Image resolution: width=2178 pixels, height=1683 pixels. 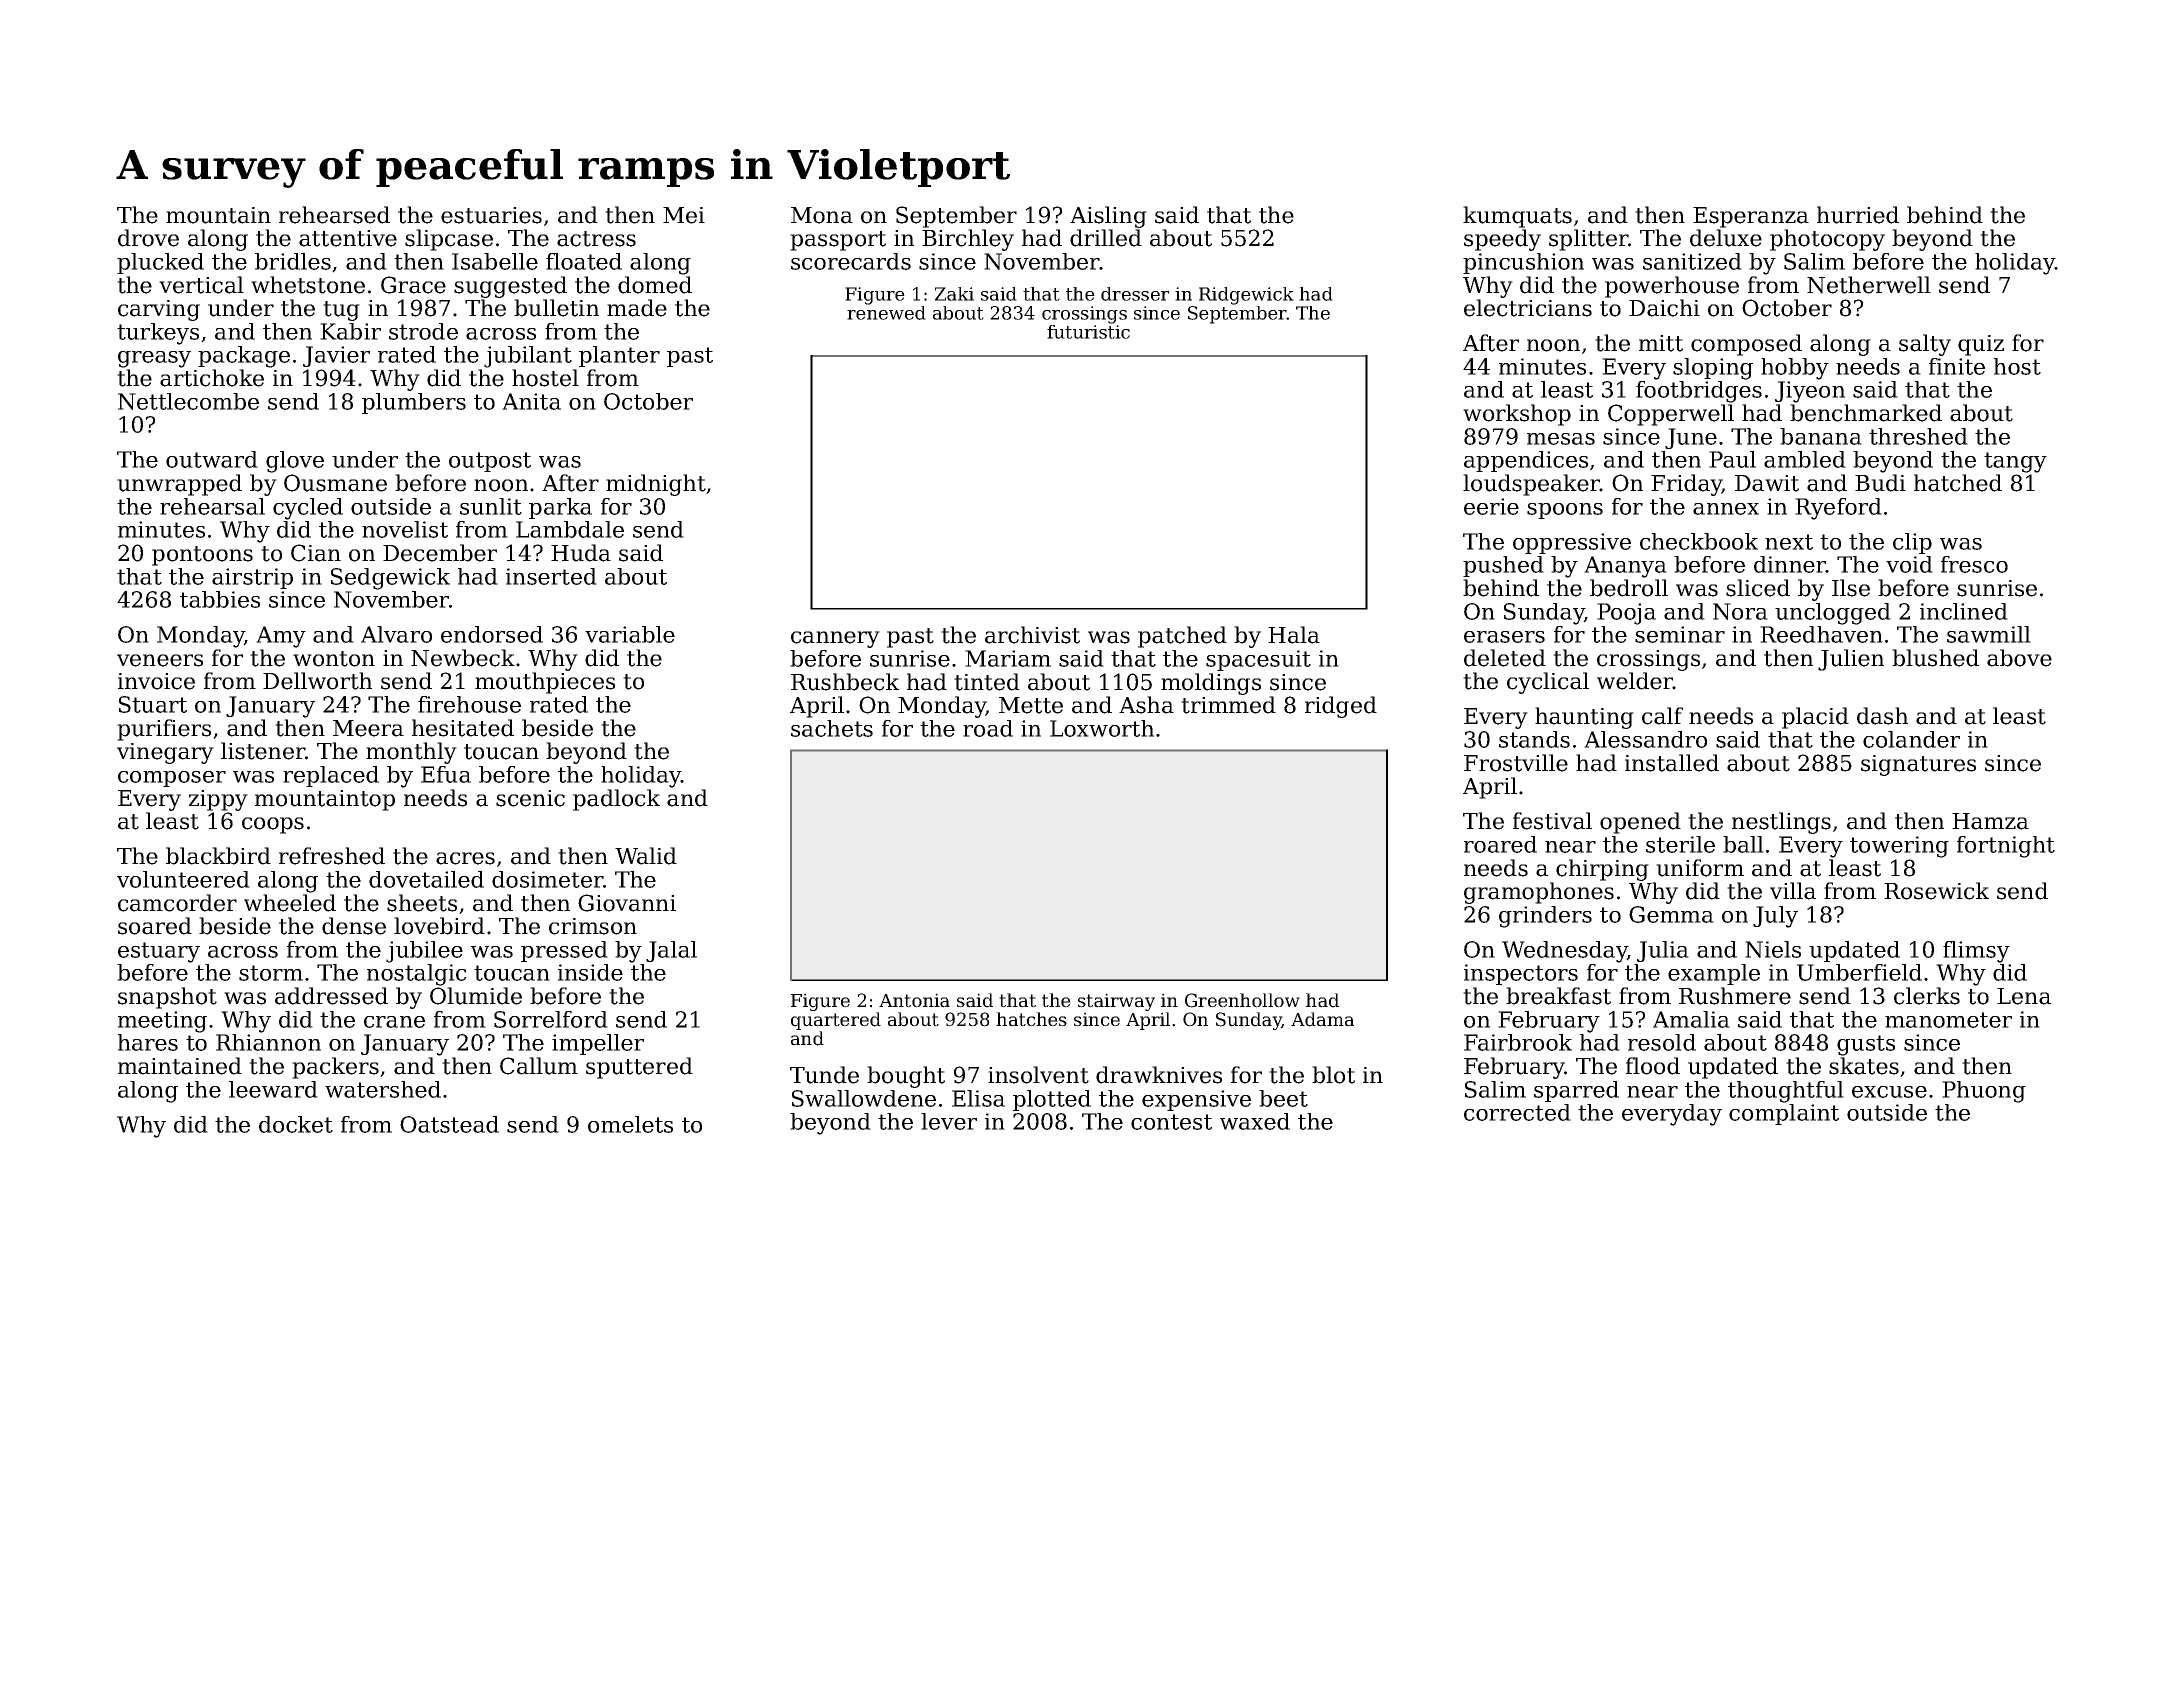 I want to click on nestlings, so click(x=1781, y=823).
